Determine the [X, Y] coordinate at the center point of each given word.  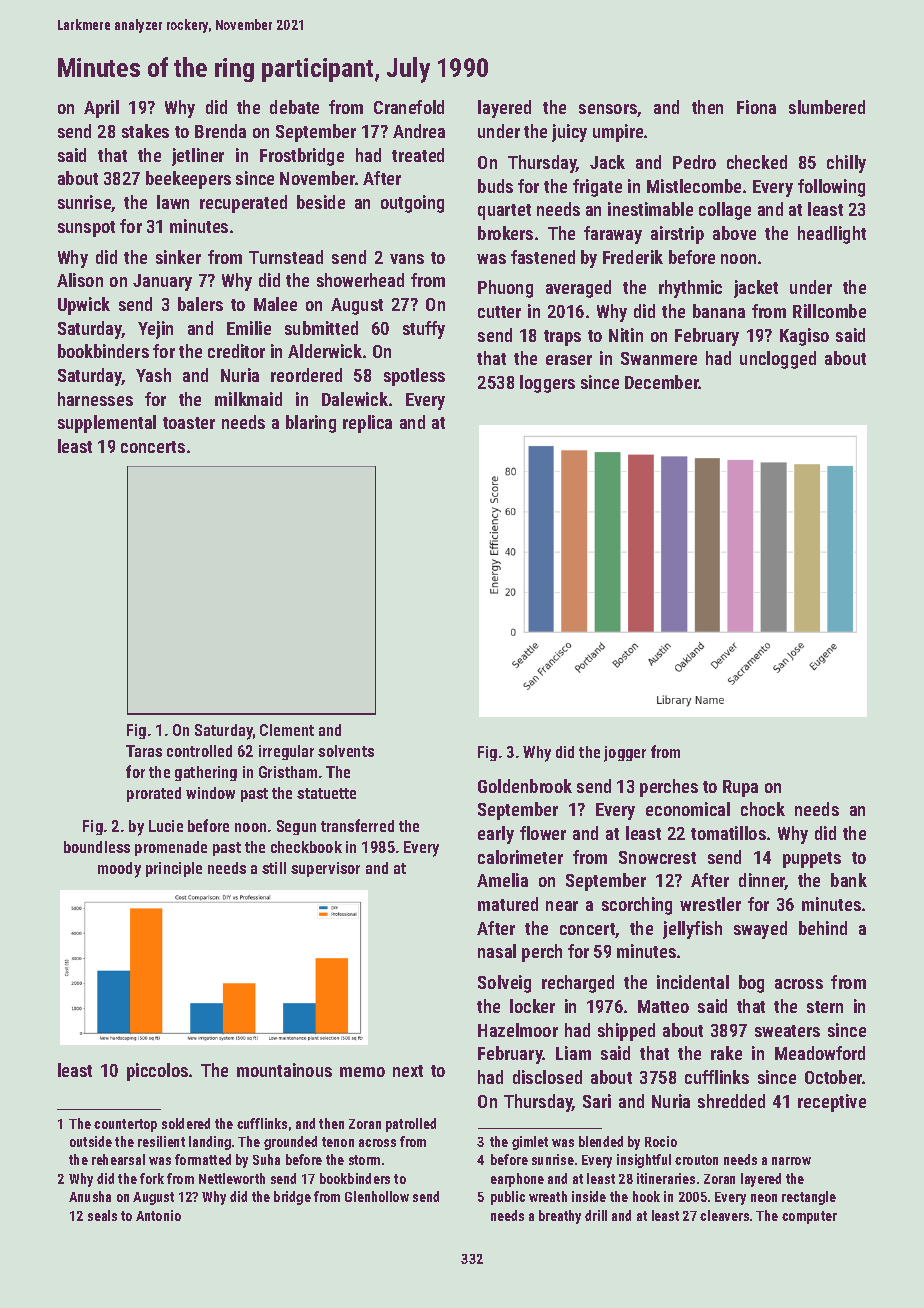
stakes [145, 131]
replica [367, 424]
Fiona [756, 107]
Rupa [740, 788]
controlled [199, 751]
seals [102, 1215]
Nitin [626, 335]
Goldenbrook [525, 786]
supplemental [107, 424]
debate [294, 107]
